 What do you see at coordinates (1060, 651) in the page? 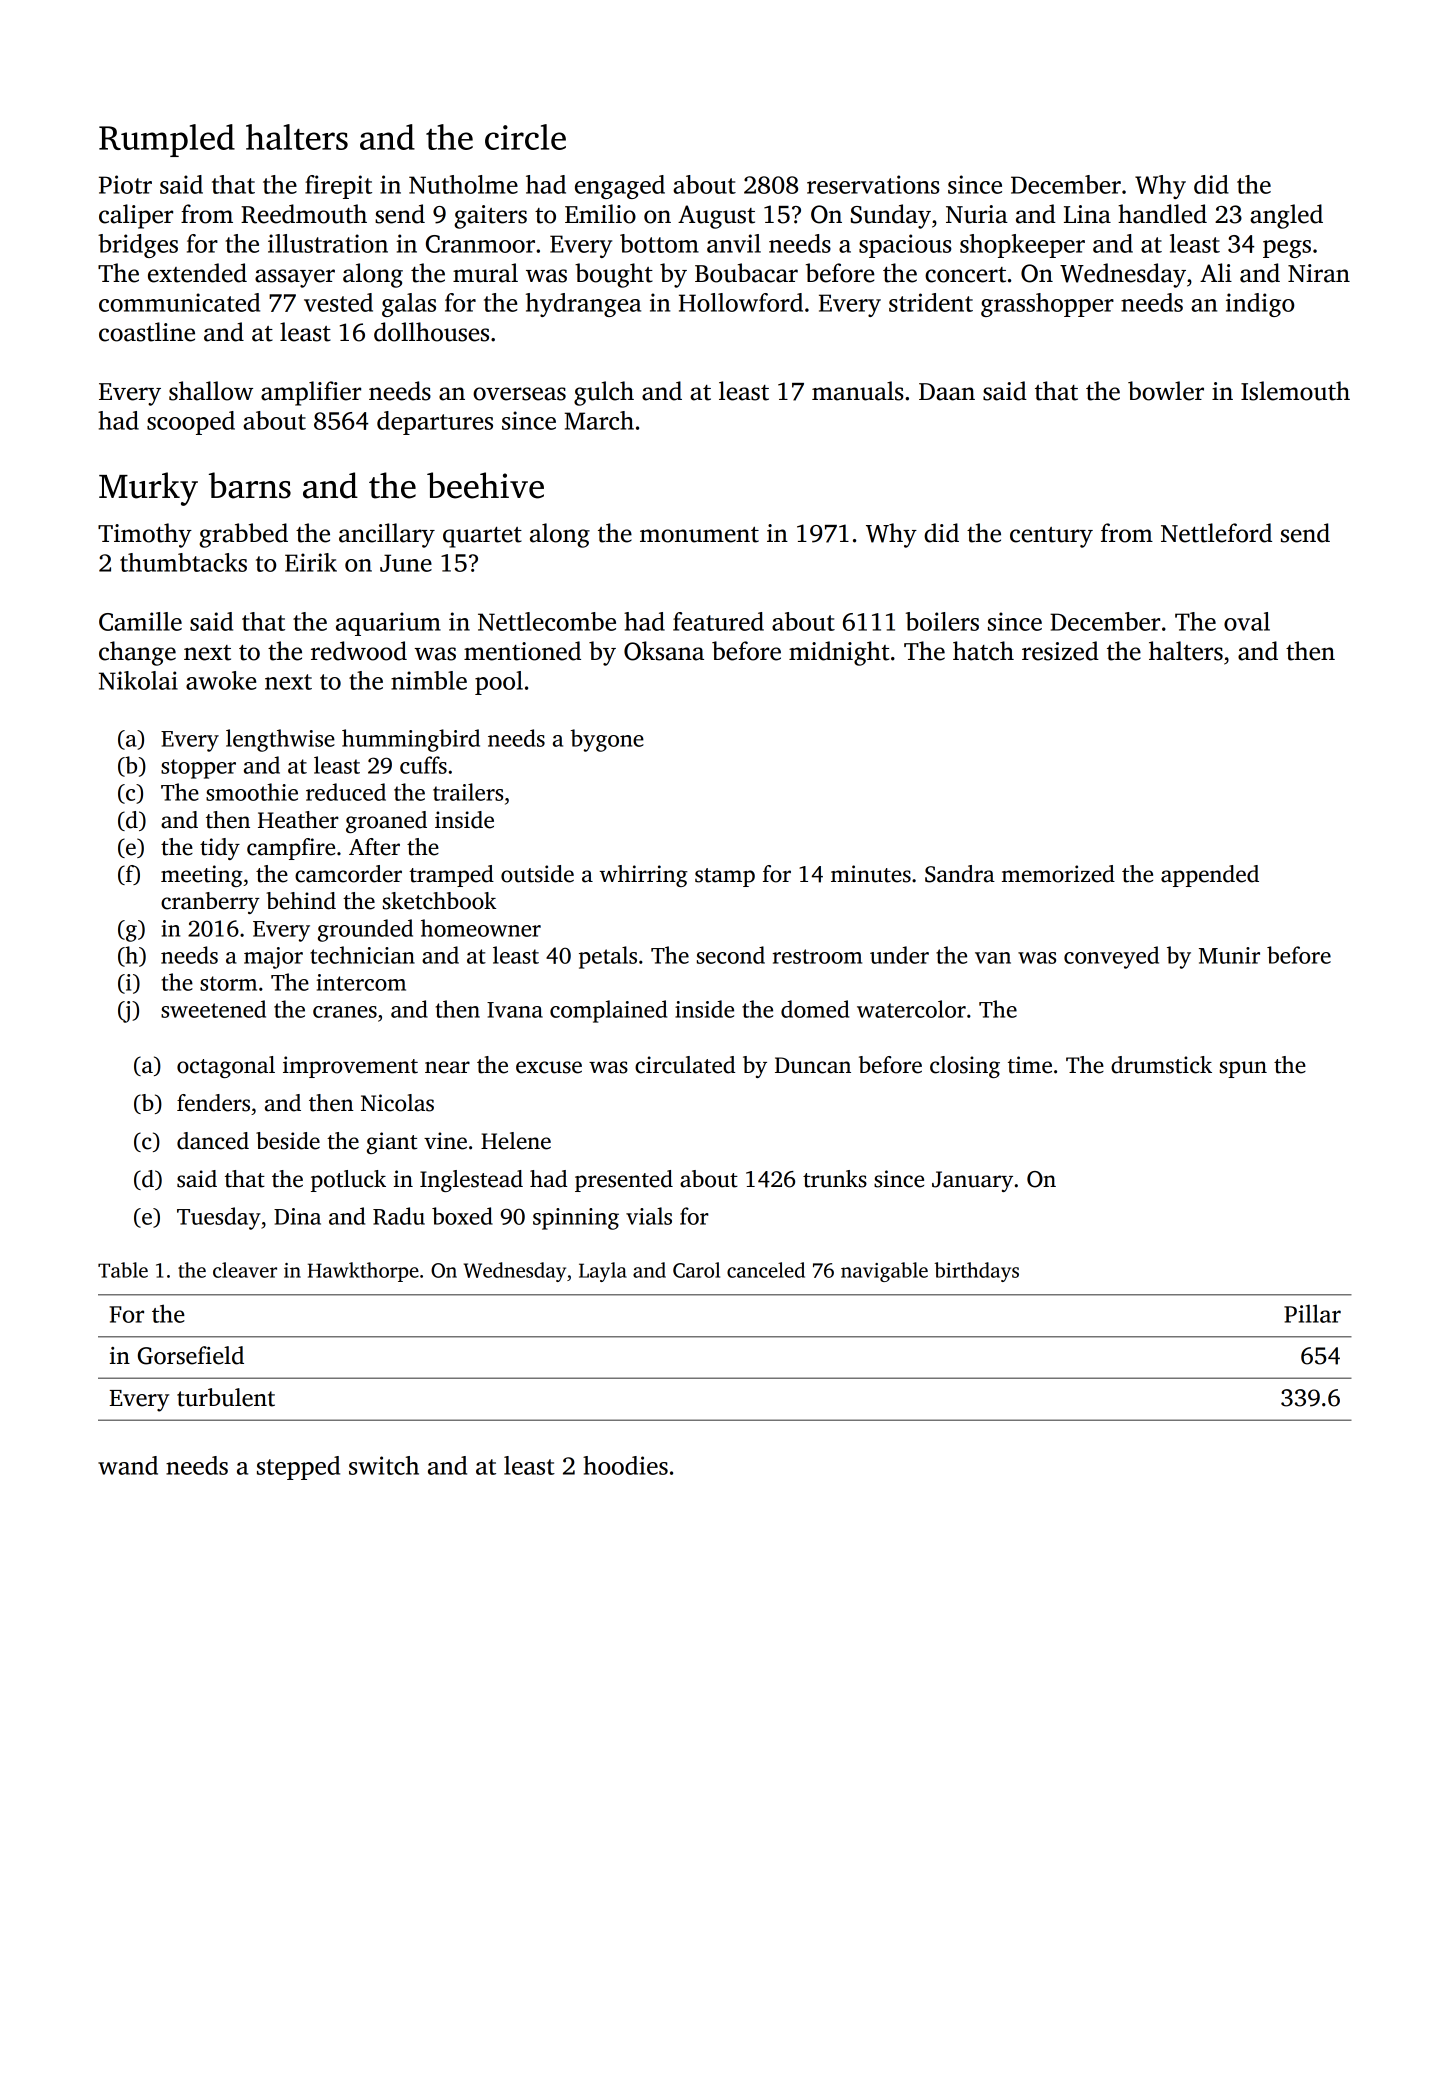
I see `resized` at bounding box center [1060, 651].
